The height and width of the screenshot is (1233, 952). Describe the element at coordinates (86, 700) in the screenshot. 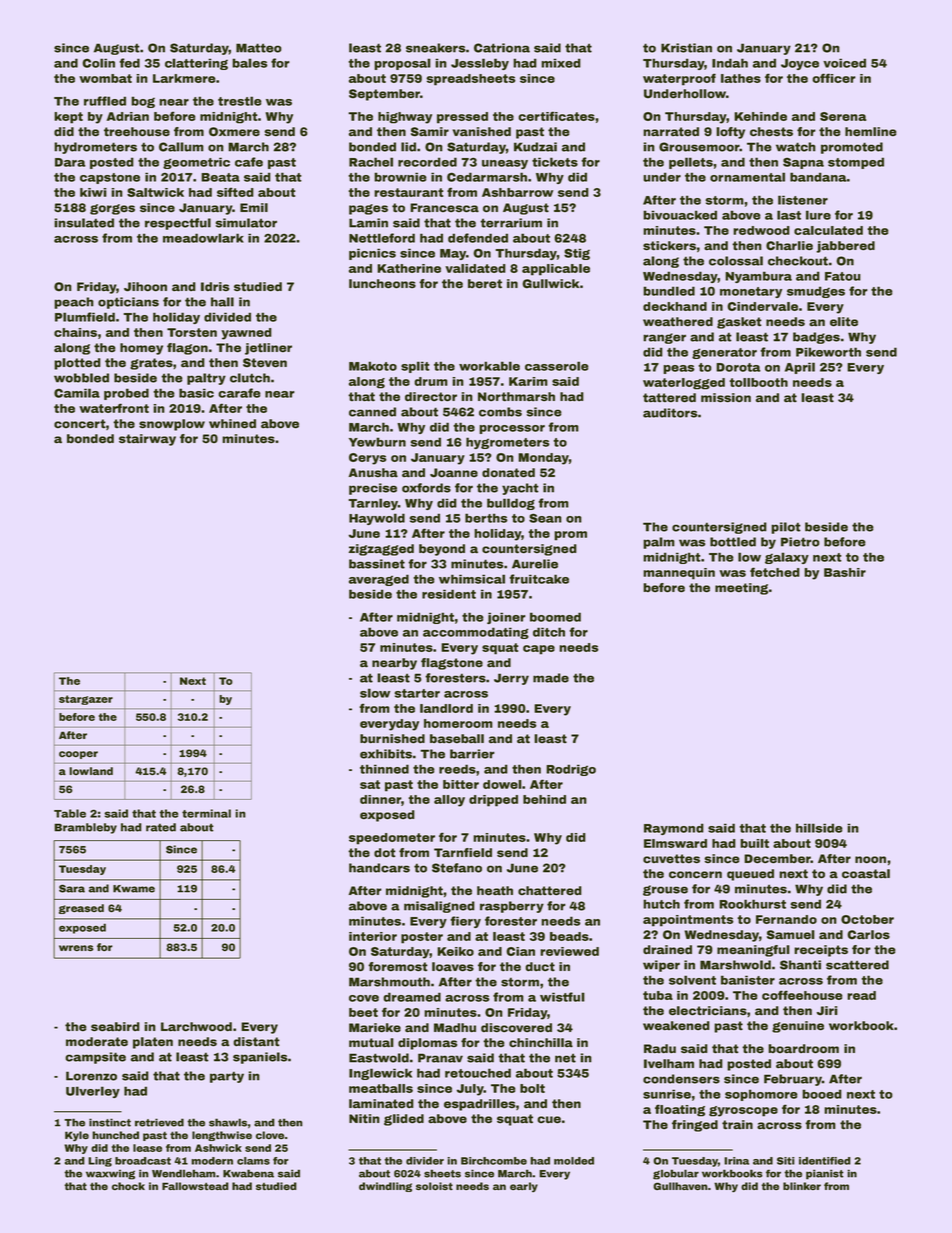

I see `stargazer` at that location.
